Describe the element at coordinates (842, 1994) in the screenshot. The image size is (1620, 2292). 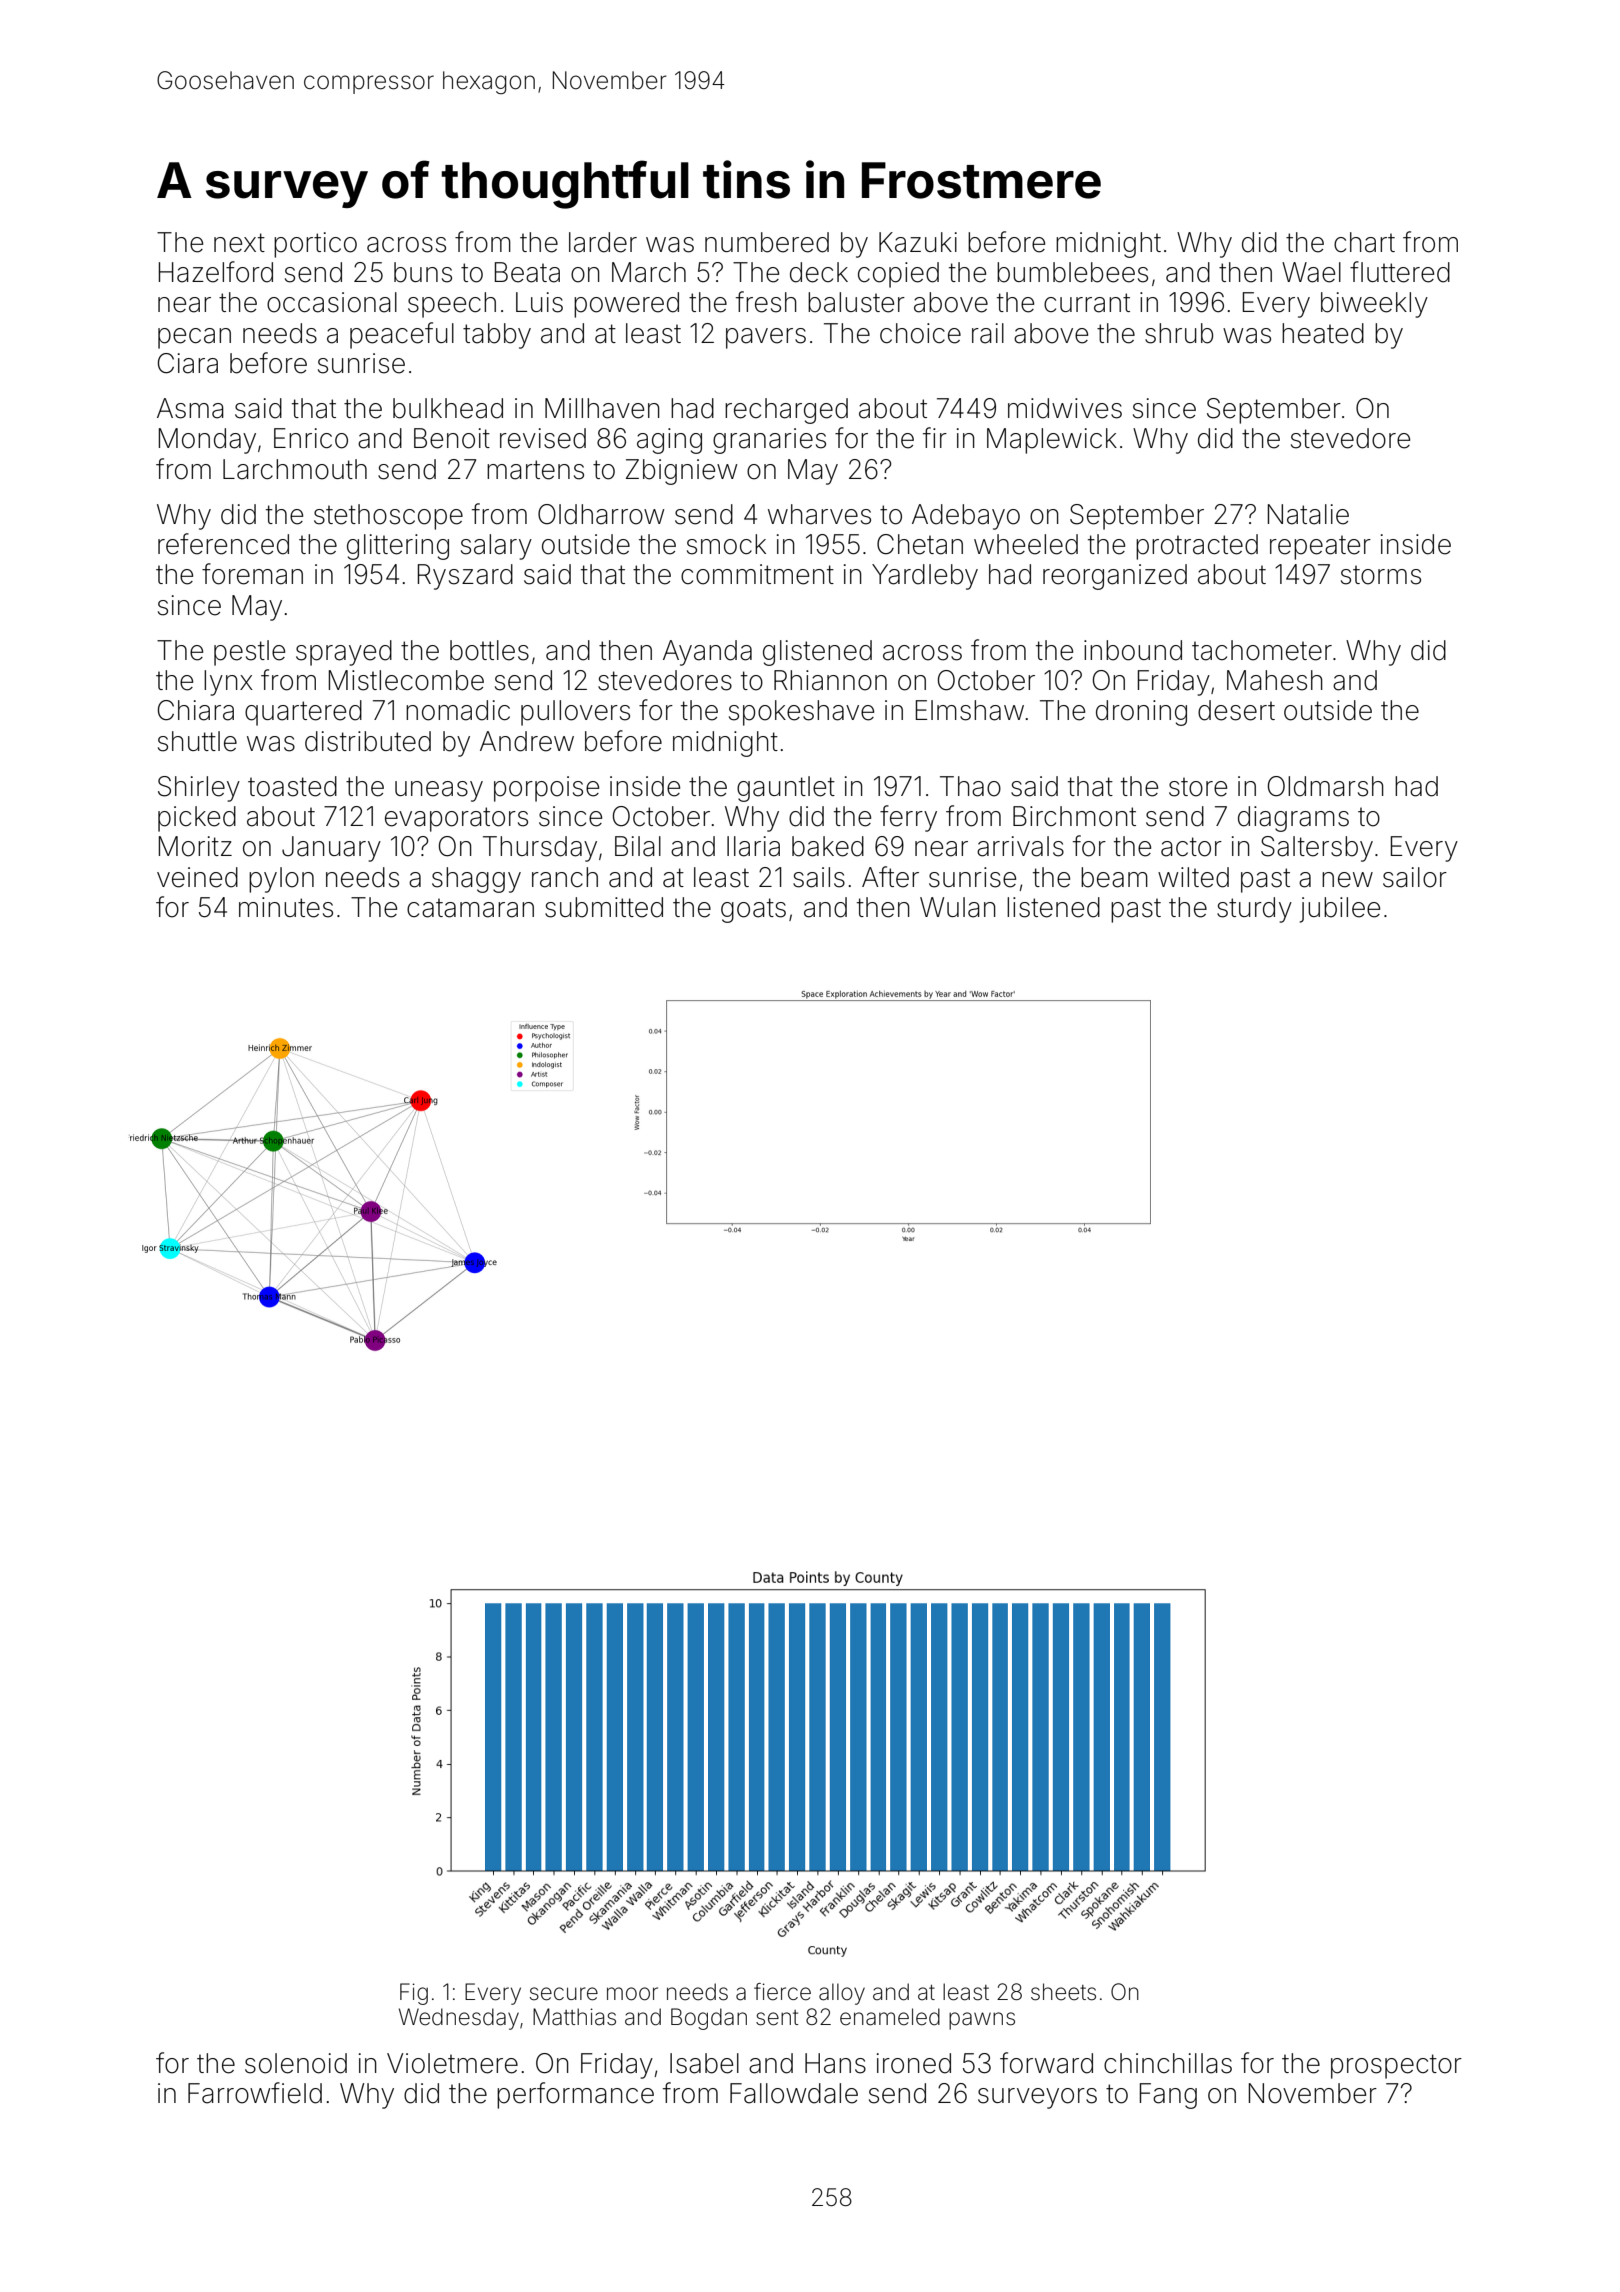
I see `alloy` at that location.
